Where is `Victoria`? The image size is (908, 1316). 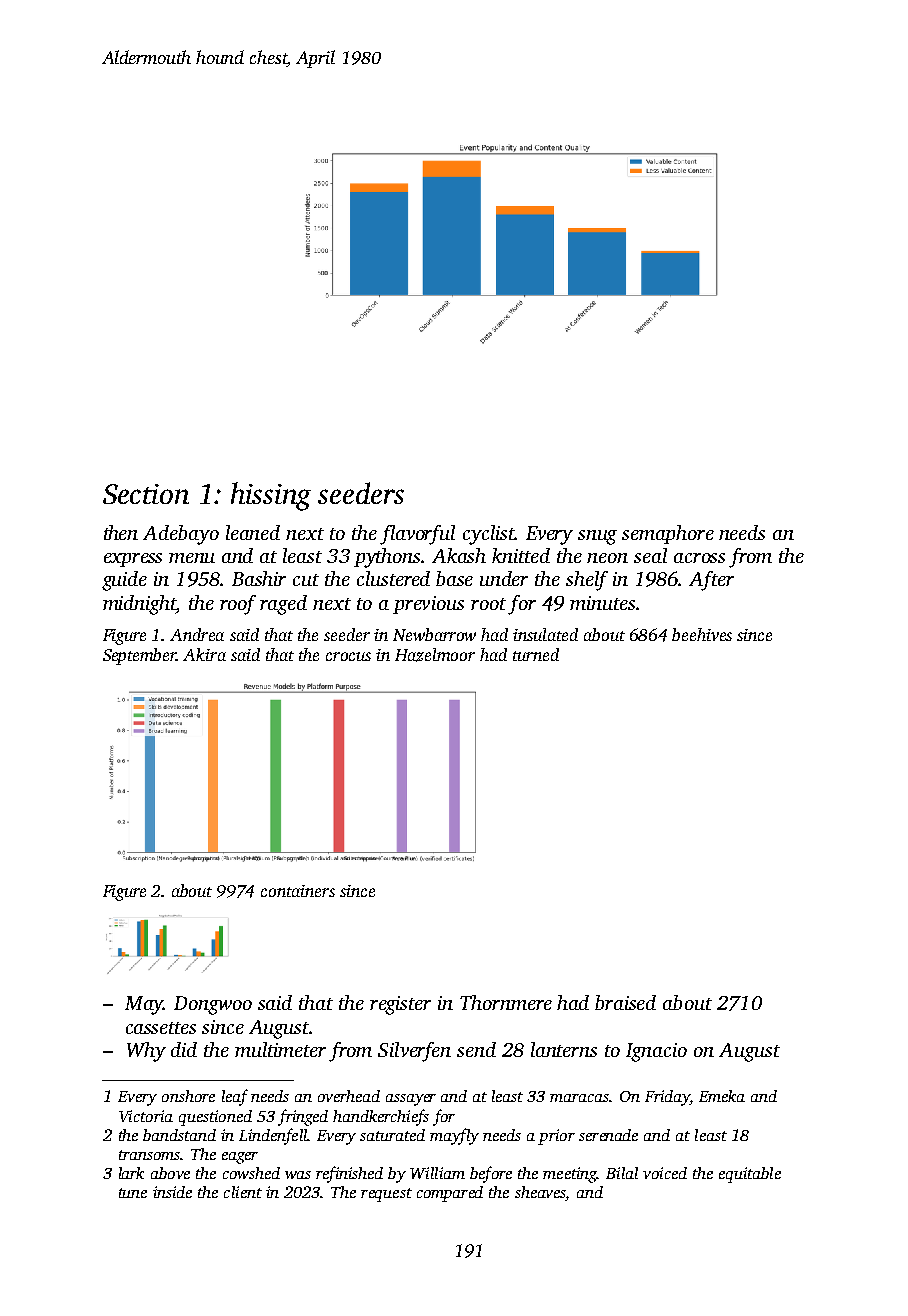
Victoria is located at coordinates (146, 1116).
